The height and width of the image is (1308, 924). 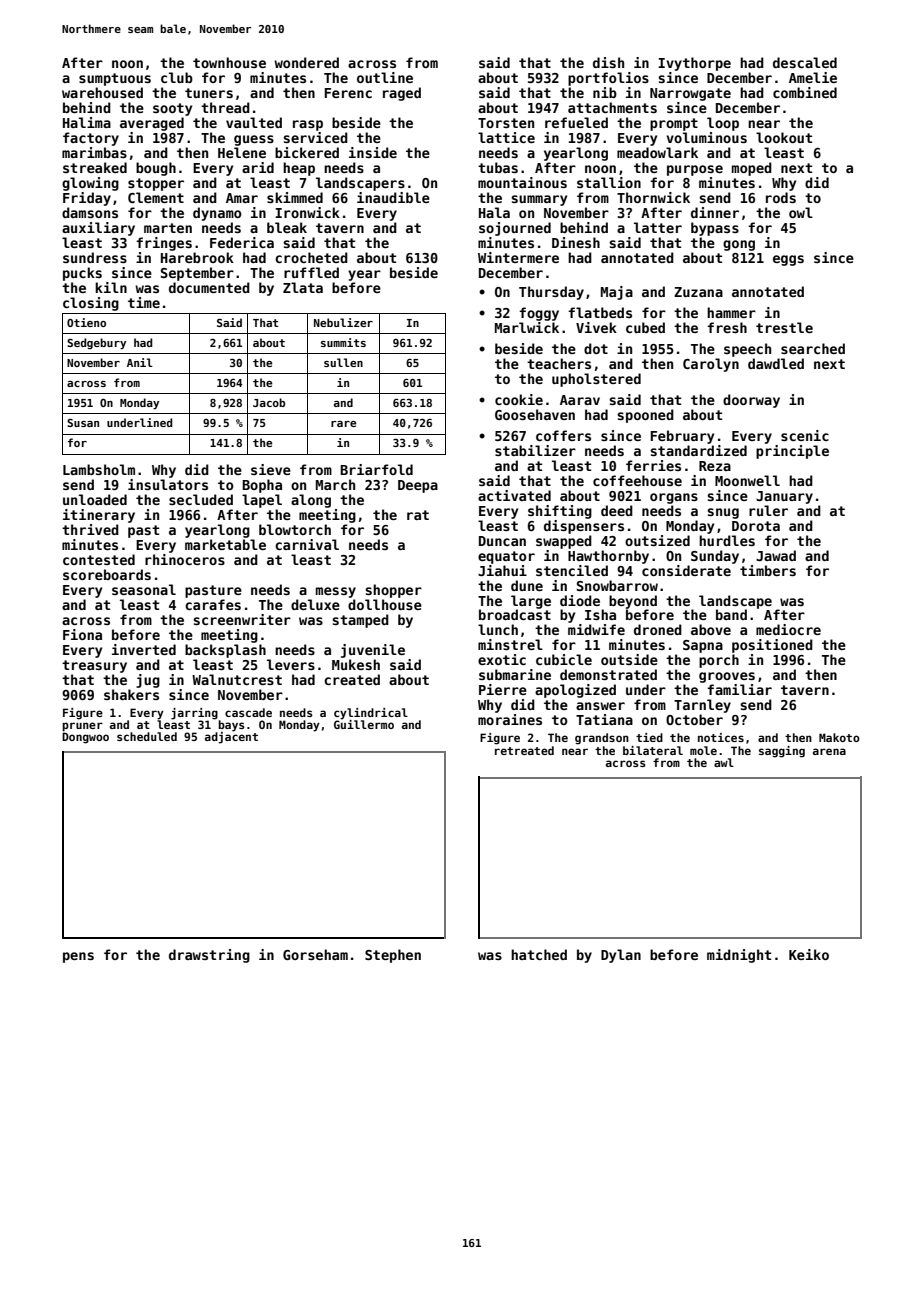 What do you see at coordinates (805, 62) in the image?
I see `descaled` at bounding box center [805, 62].
